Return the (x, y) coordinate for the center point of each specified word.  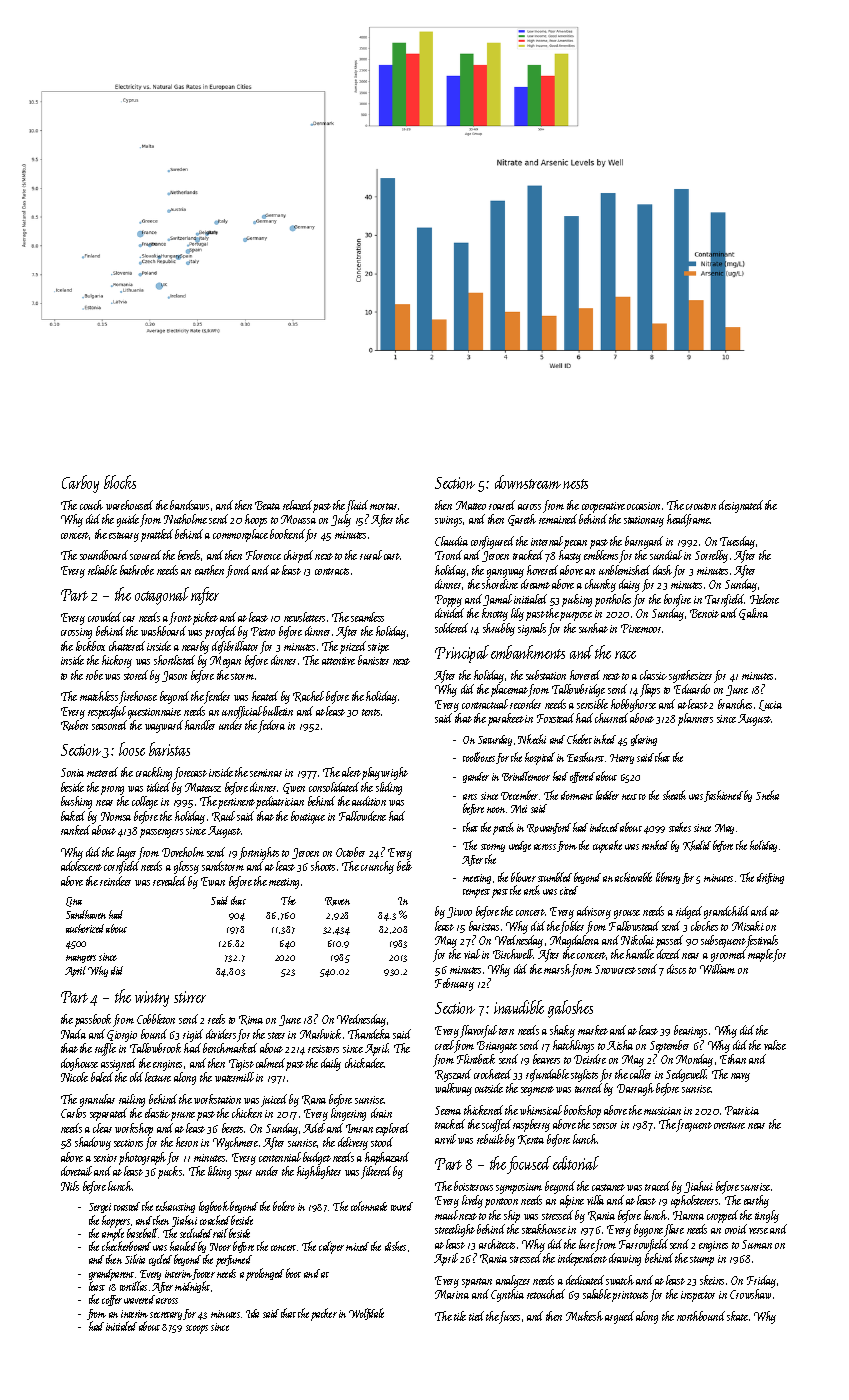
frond (238, 571)
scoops (197, 1329)
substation (546, 675)
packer (324, 1314)
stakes (680, 827)
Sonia (72, 772)
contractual (485, 704)
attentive (338, 661)
